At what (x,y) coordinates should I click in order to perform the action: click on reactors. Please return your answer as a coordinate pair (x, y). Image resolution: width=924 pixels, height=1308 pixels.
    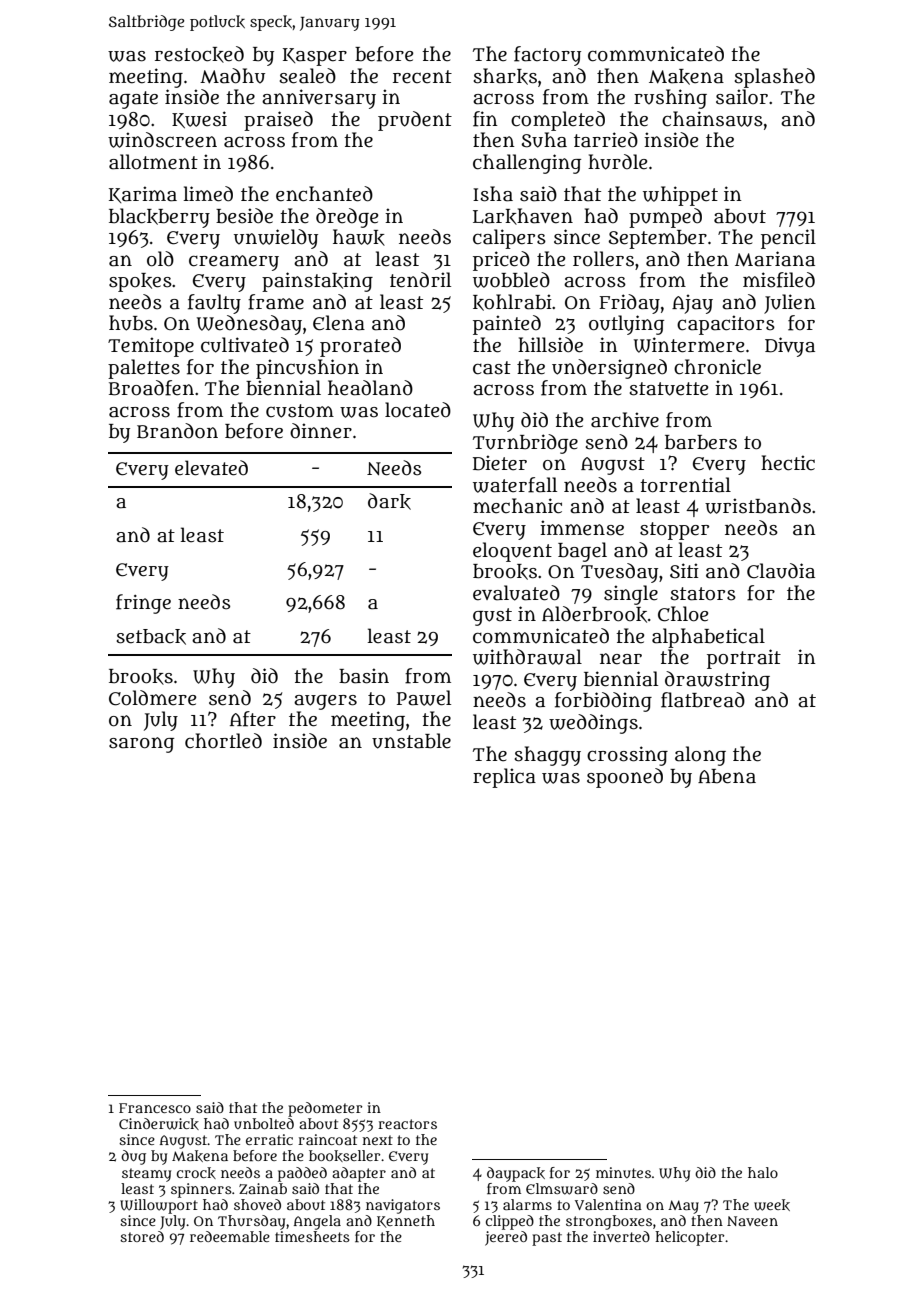
    Looking at the image, I should click on (407, 1124).
